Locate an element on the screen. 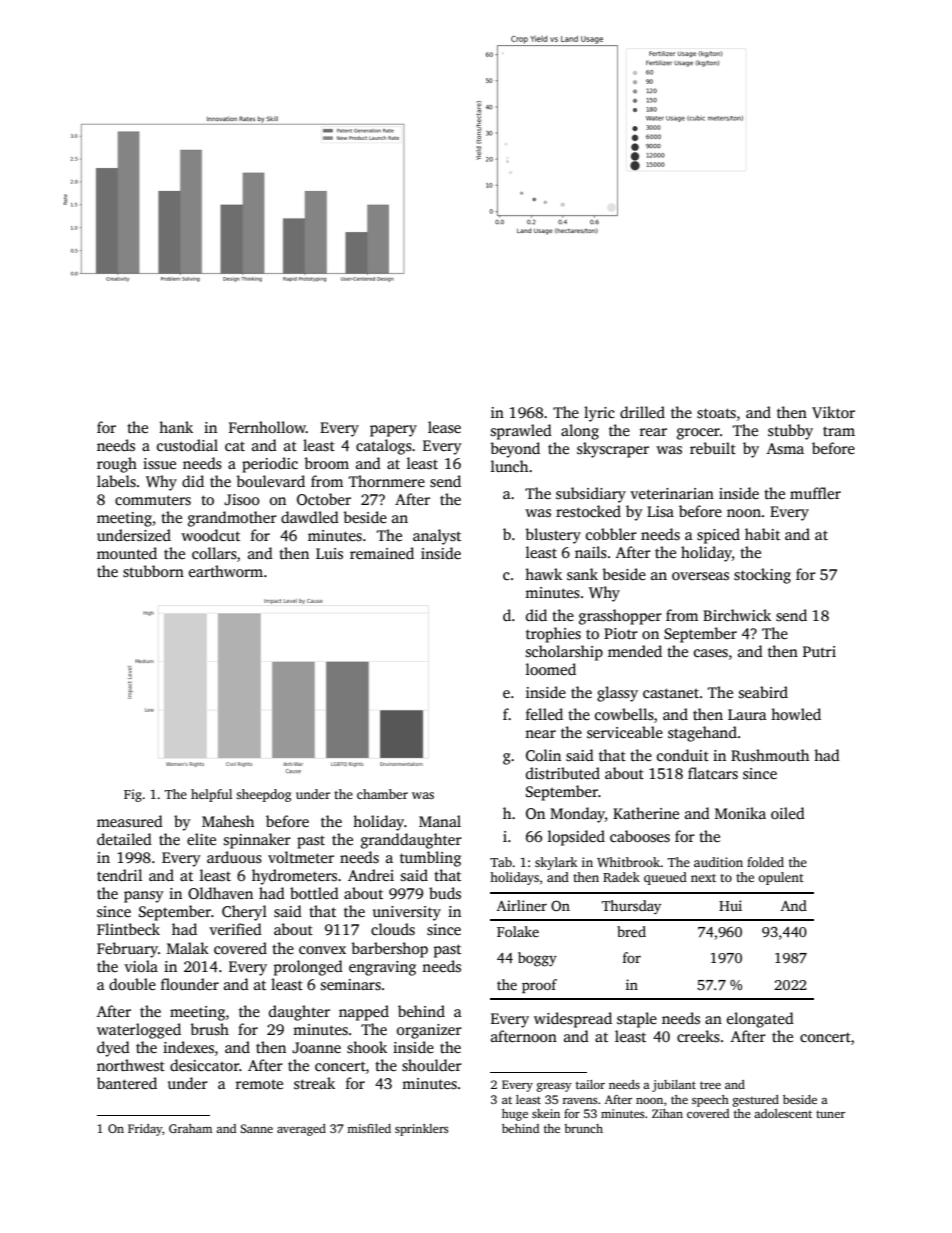 The image size is (952, 1233). Putri is located at coordinates (819, 651).
